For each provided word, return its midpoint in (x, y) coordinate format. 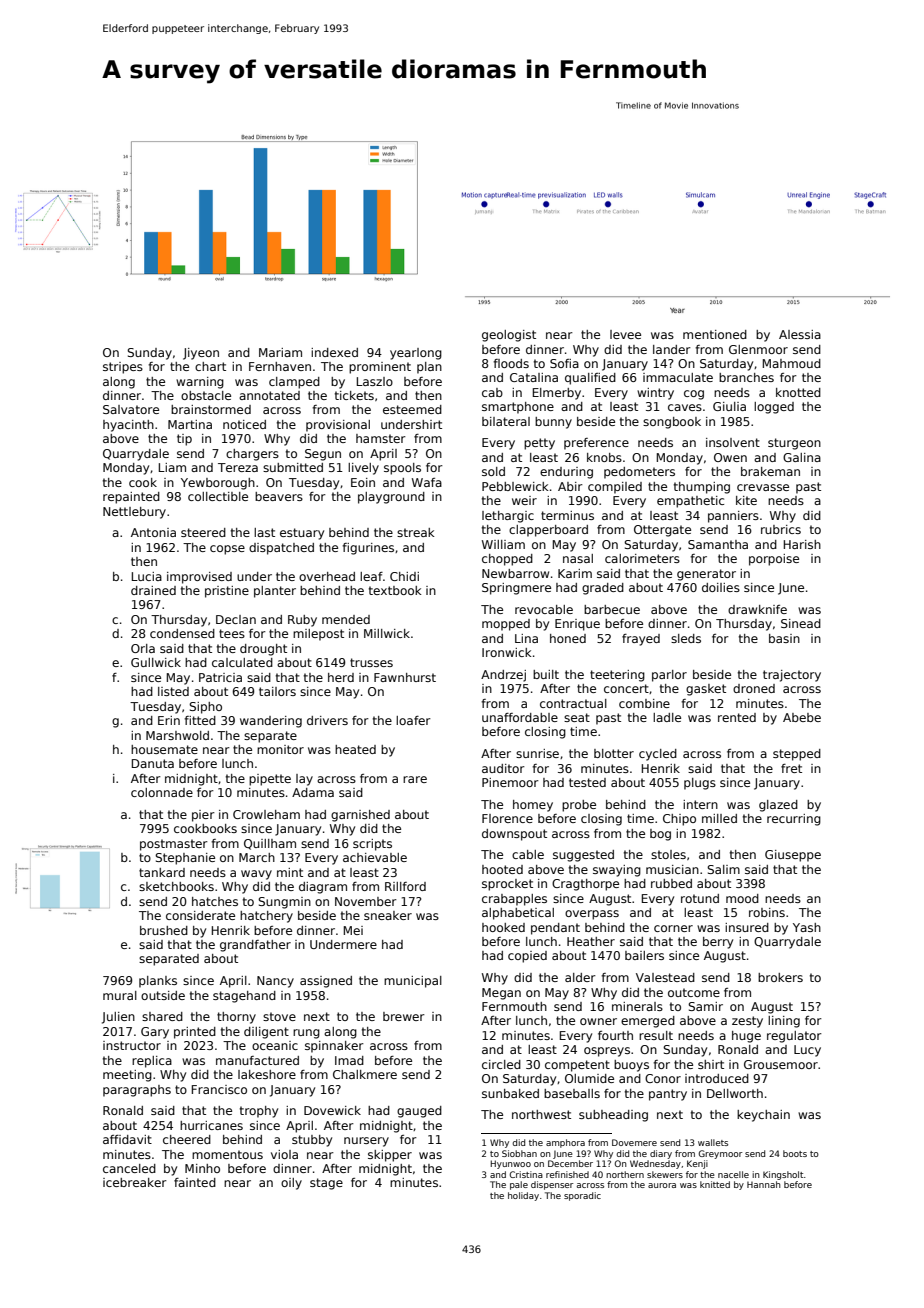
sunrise (537, 753)
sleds (686, 638)
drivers (327, 720)
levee (625, 334)
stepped (797, 755)
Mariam (280, 352)
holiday (523, 1196)
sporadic (582, 1196)
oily (291, 1184)
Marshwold (177, 735)
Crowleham (266, 814)
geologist (509, 336)
